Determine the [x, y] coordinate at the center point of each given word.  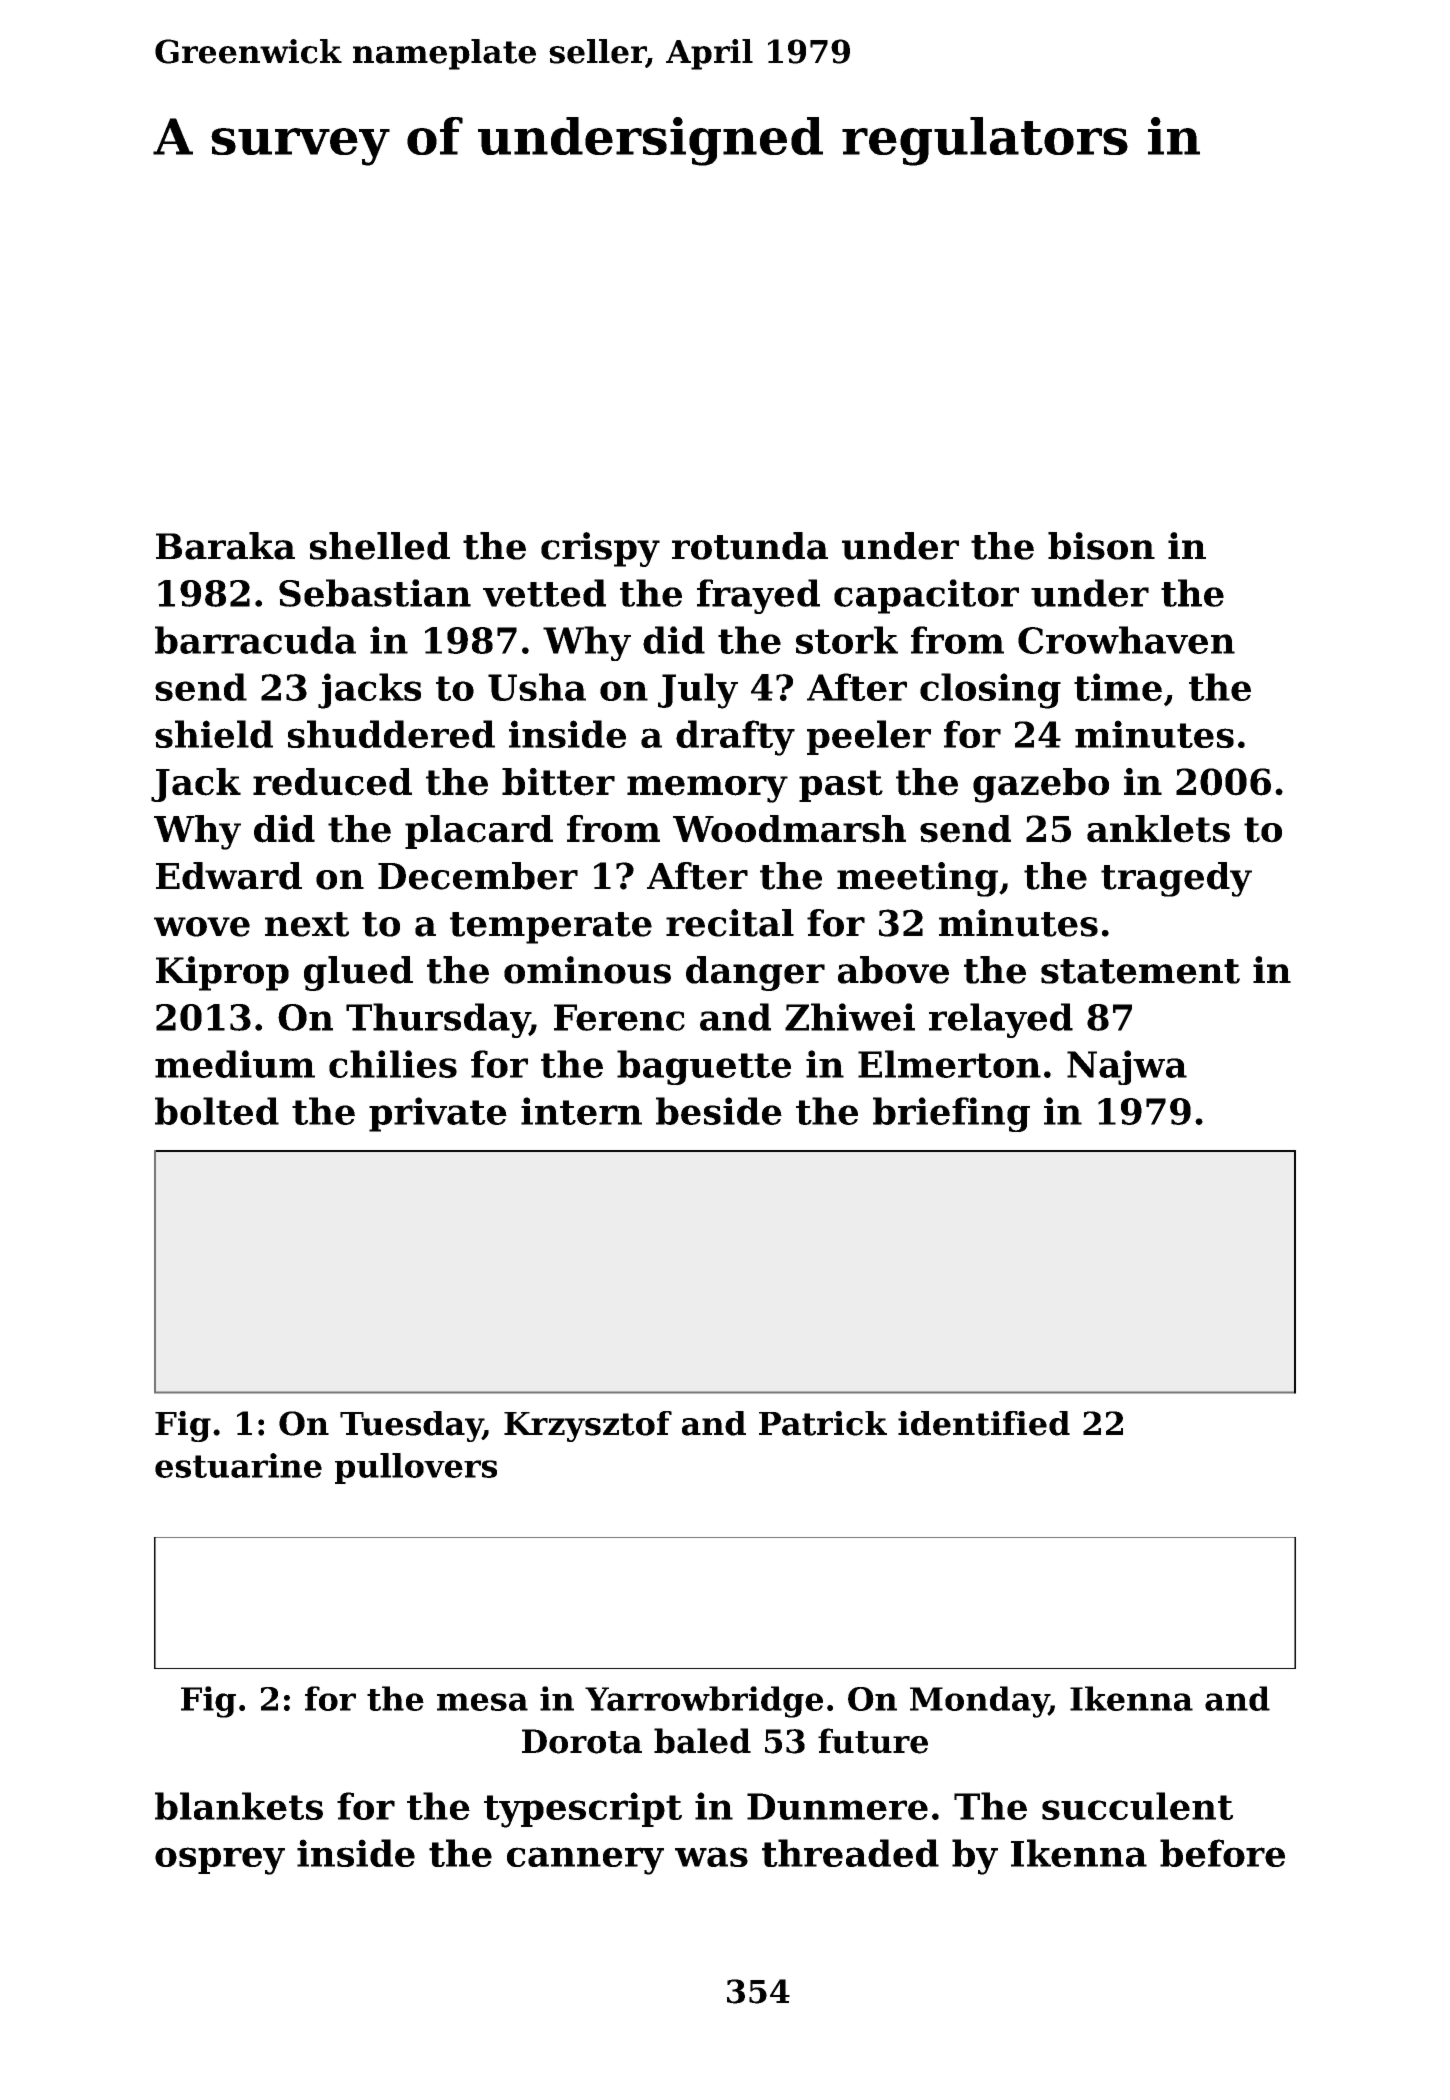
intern [581, 1111]
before [1222, 1853]
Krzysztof [588, 1426]
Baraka [225, 546]
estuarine [238, 1465]
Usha [537, 687]
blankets [239, 1806]
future [873, 1741]
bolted [217, 1111]
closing [990, 691]
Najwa [1127, 1067]
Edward [229, 876]
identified [984, 1423]
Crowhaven [1126, 640]
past [841, 786]
